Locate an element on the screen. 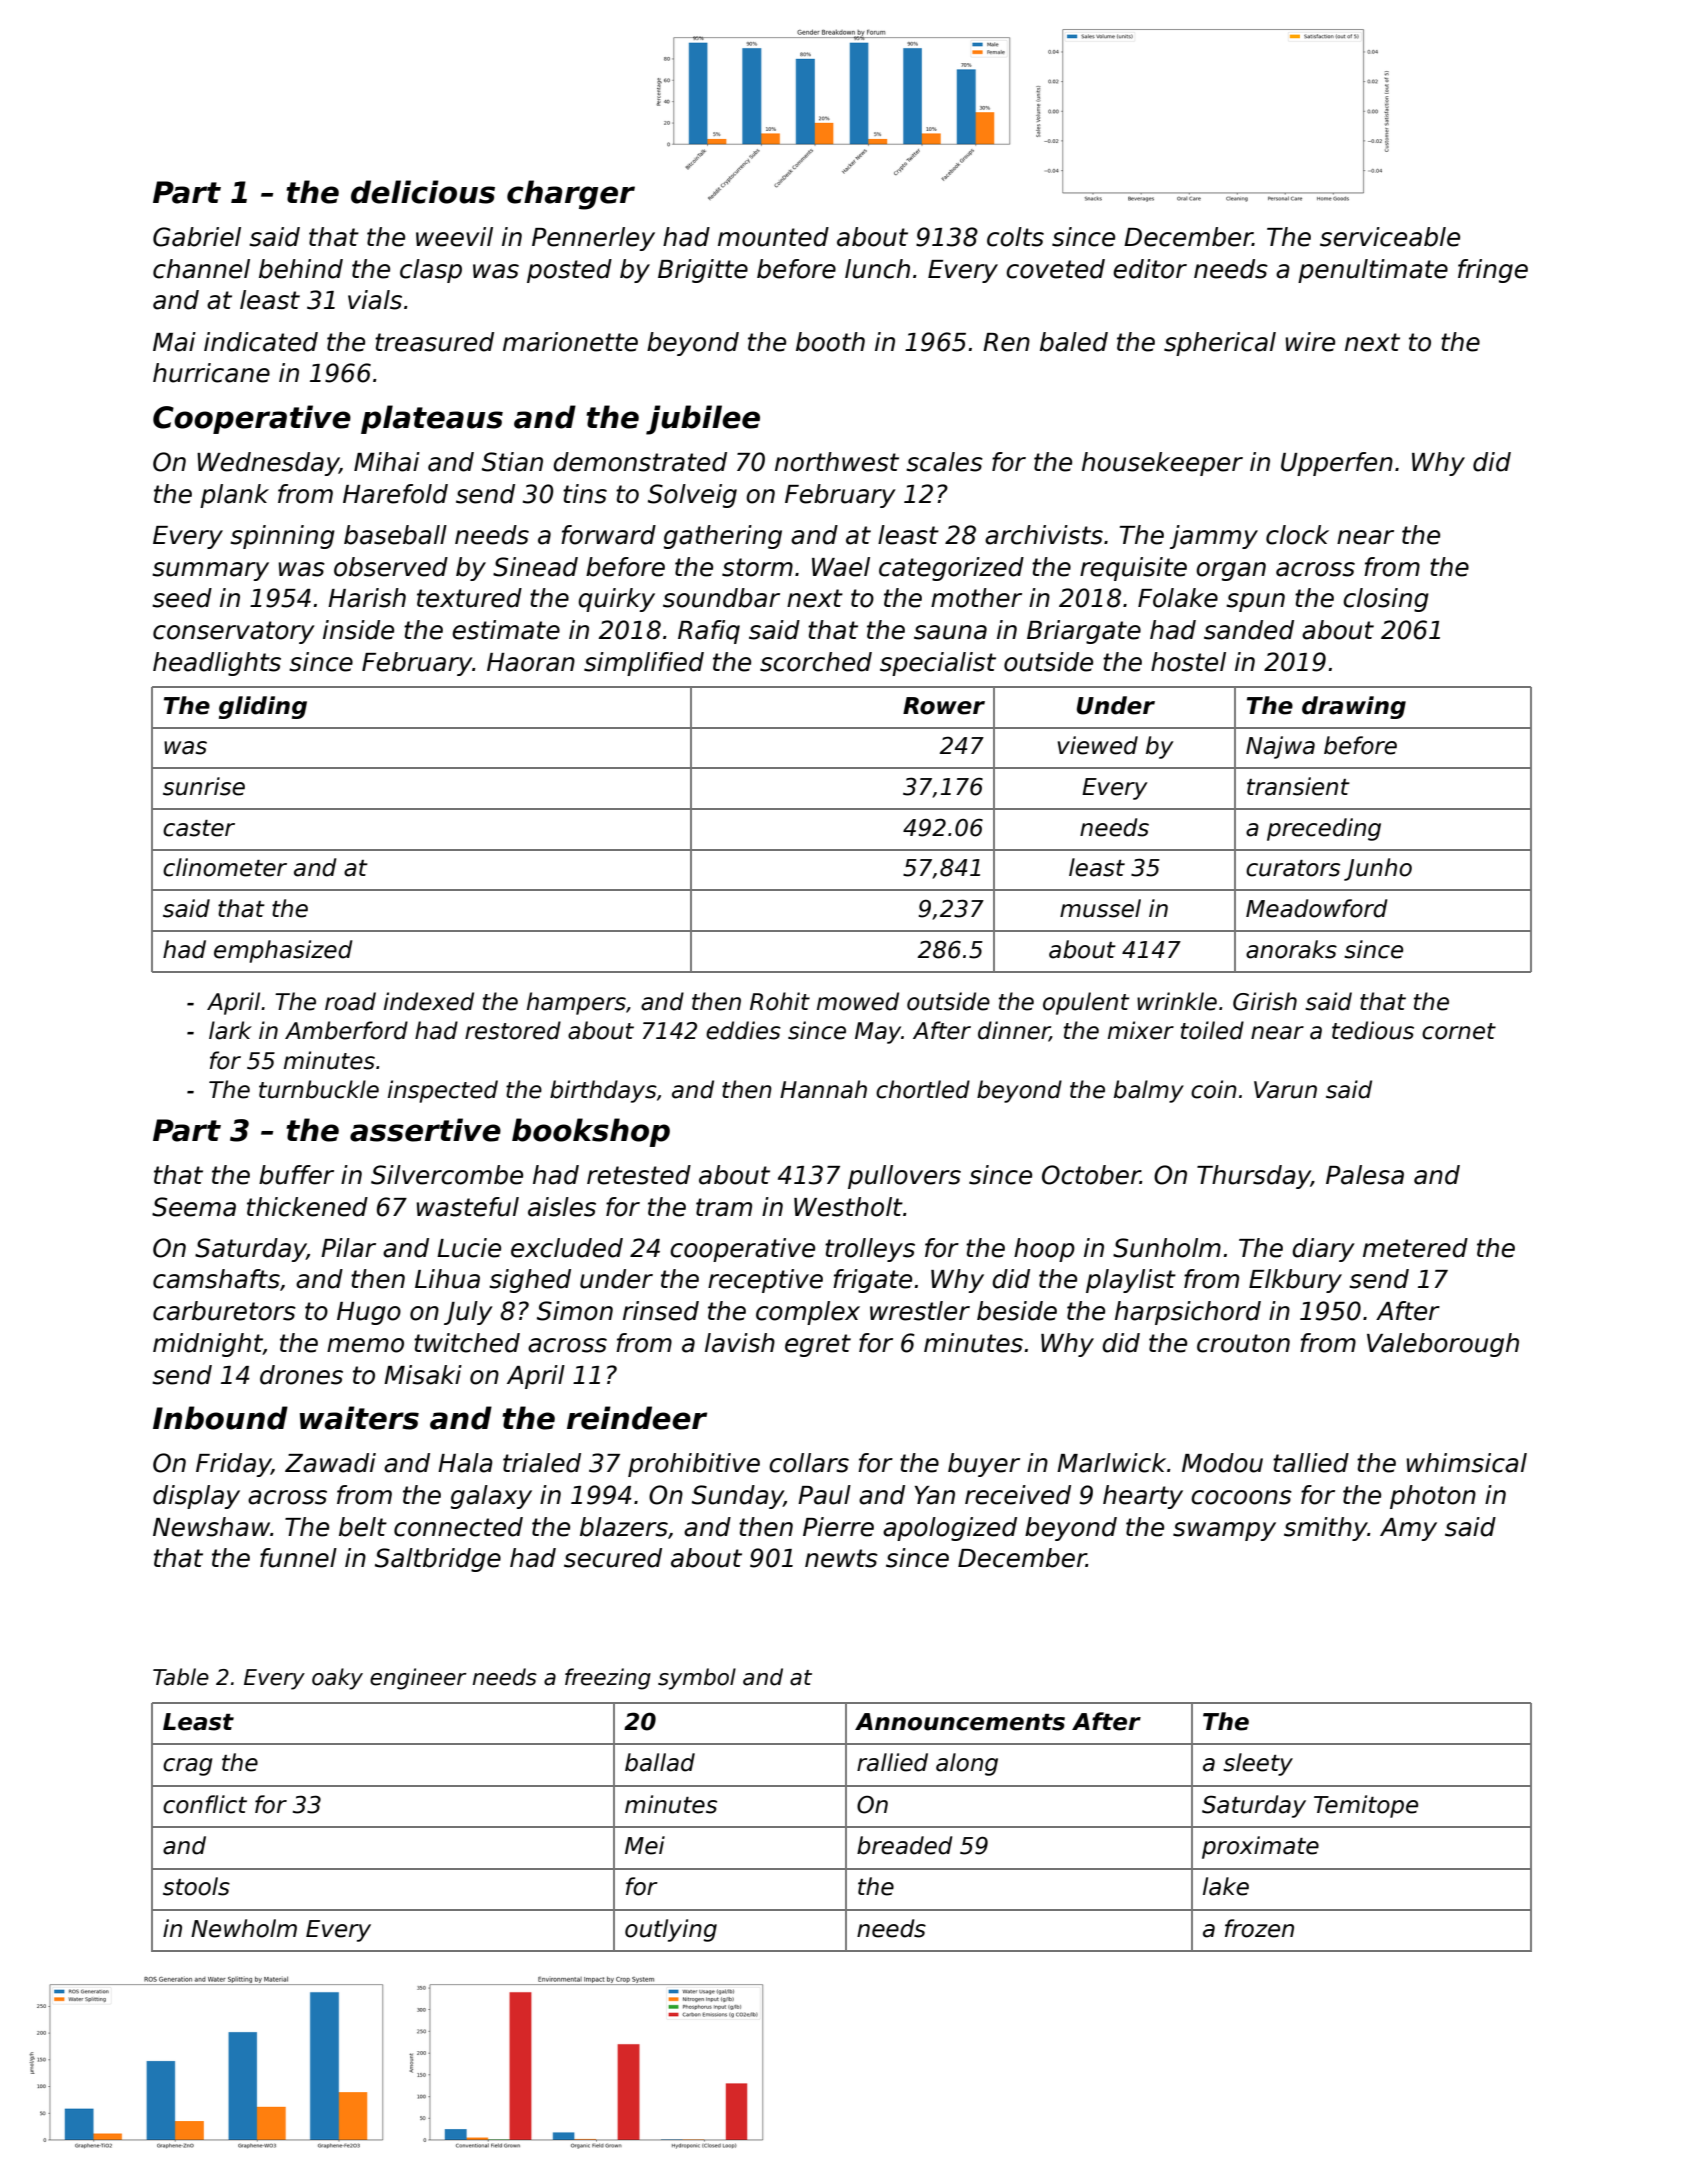 This screenshot has width=1683, height=2178. outlying is located at coordinates (671, 1930).
